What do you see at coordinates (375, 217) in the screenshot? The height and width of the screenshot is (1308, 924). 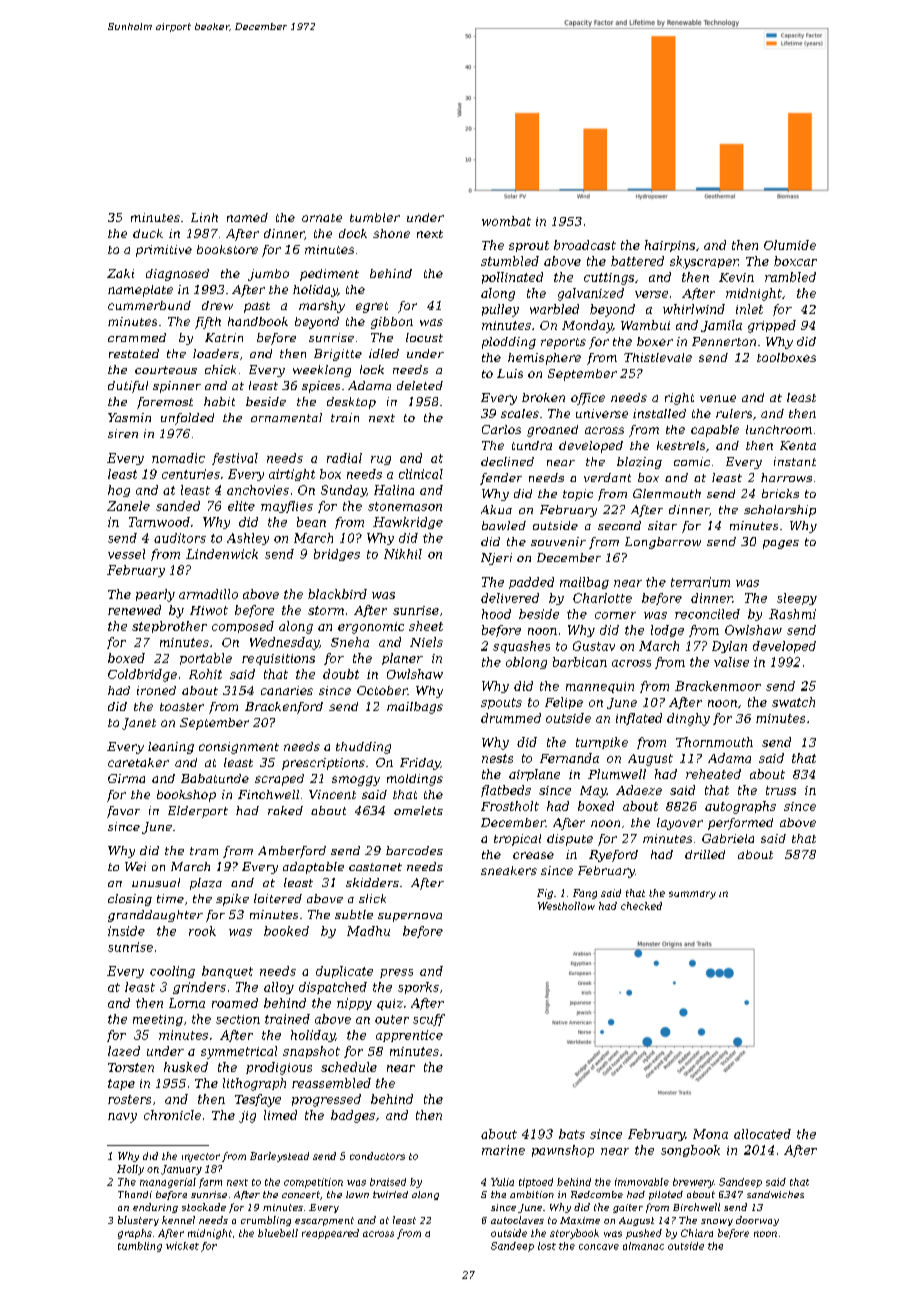 I see `tumbler` at bounding box center [375, 217].
